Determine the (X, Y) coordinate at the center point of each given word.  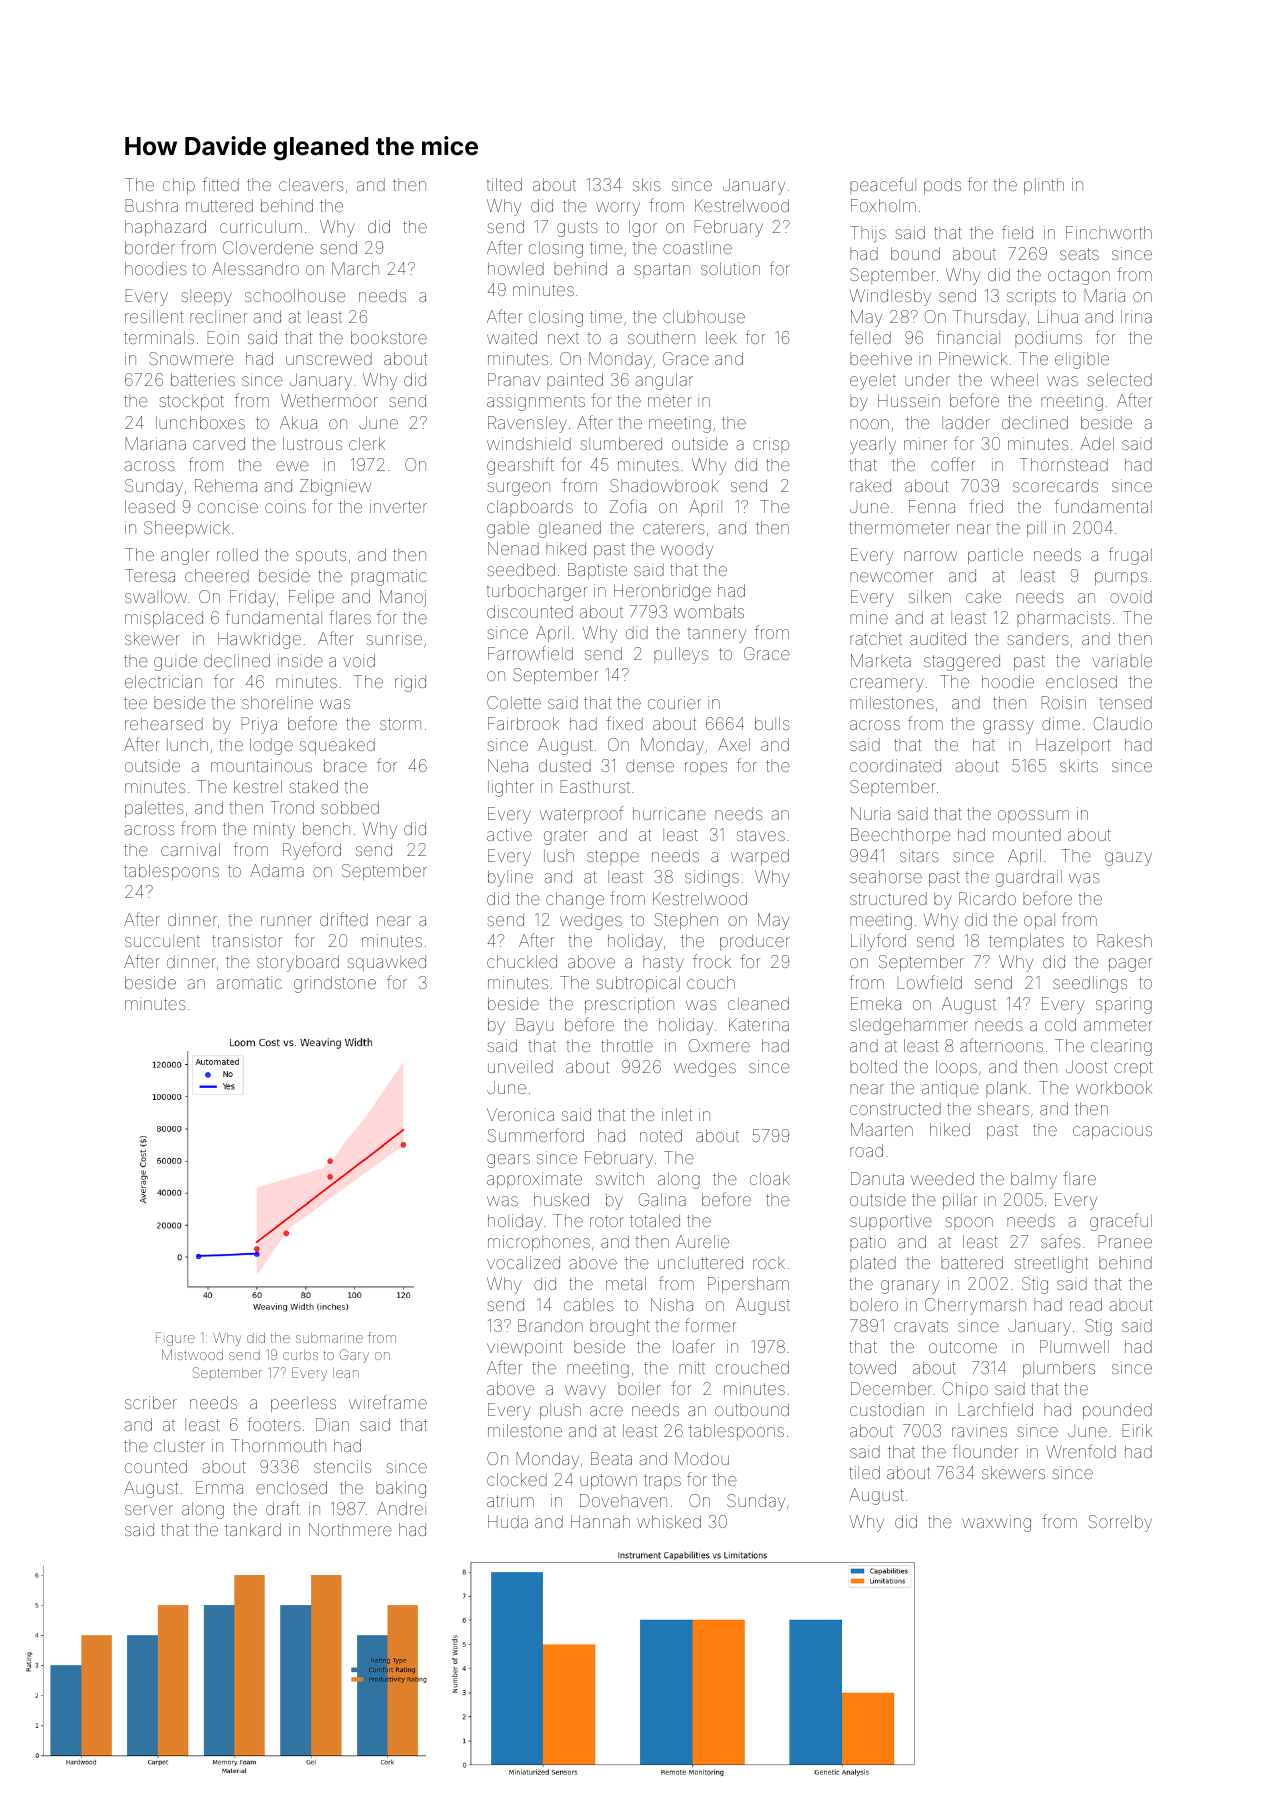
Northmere (350, 1529)
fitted (220, 184)
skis (647, 184)
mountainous (261, 765)
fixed (624, 723)
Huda (508, 1521)
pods (942, 186)
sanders (1038, 638)
